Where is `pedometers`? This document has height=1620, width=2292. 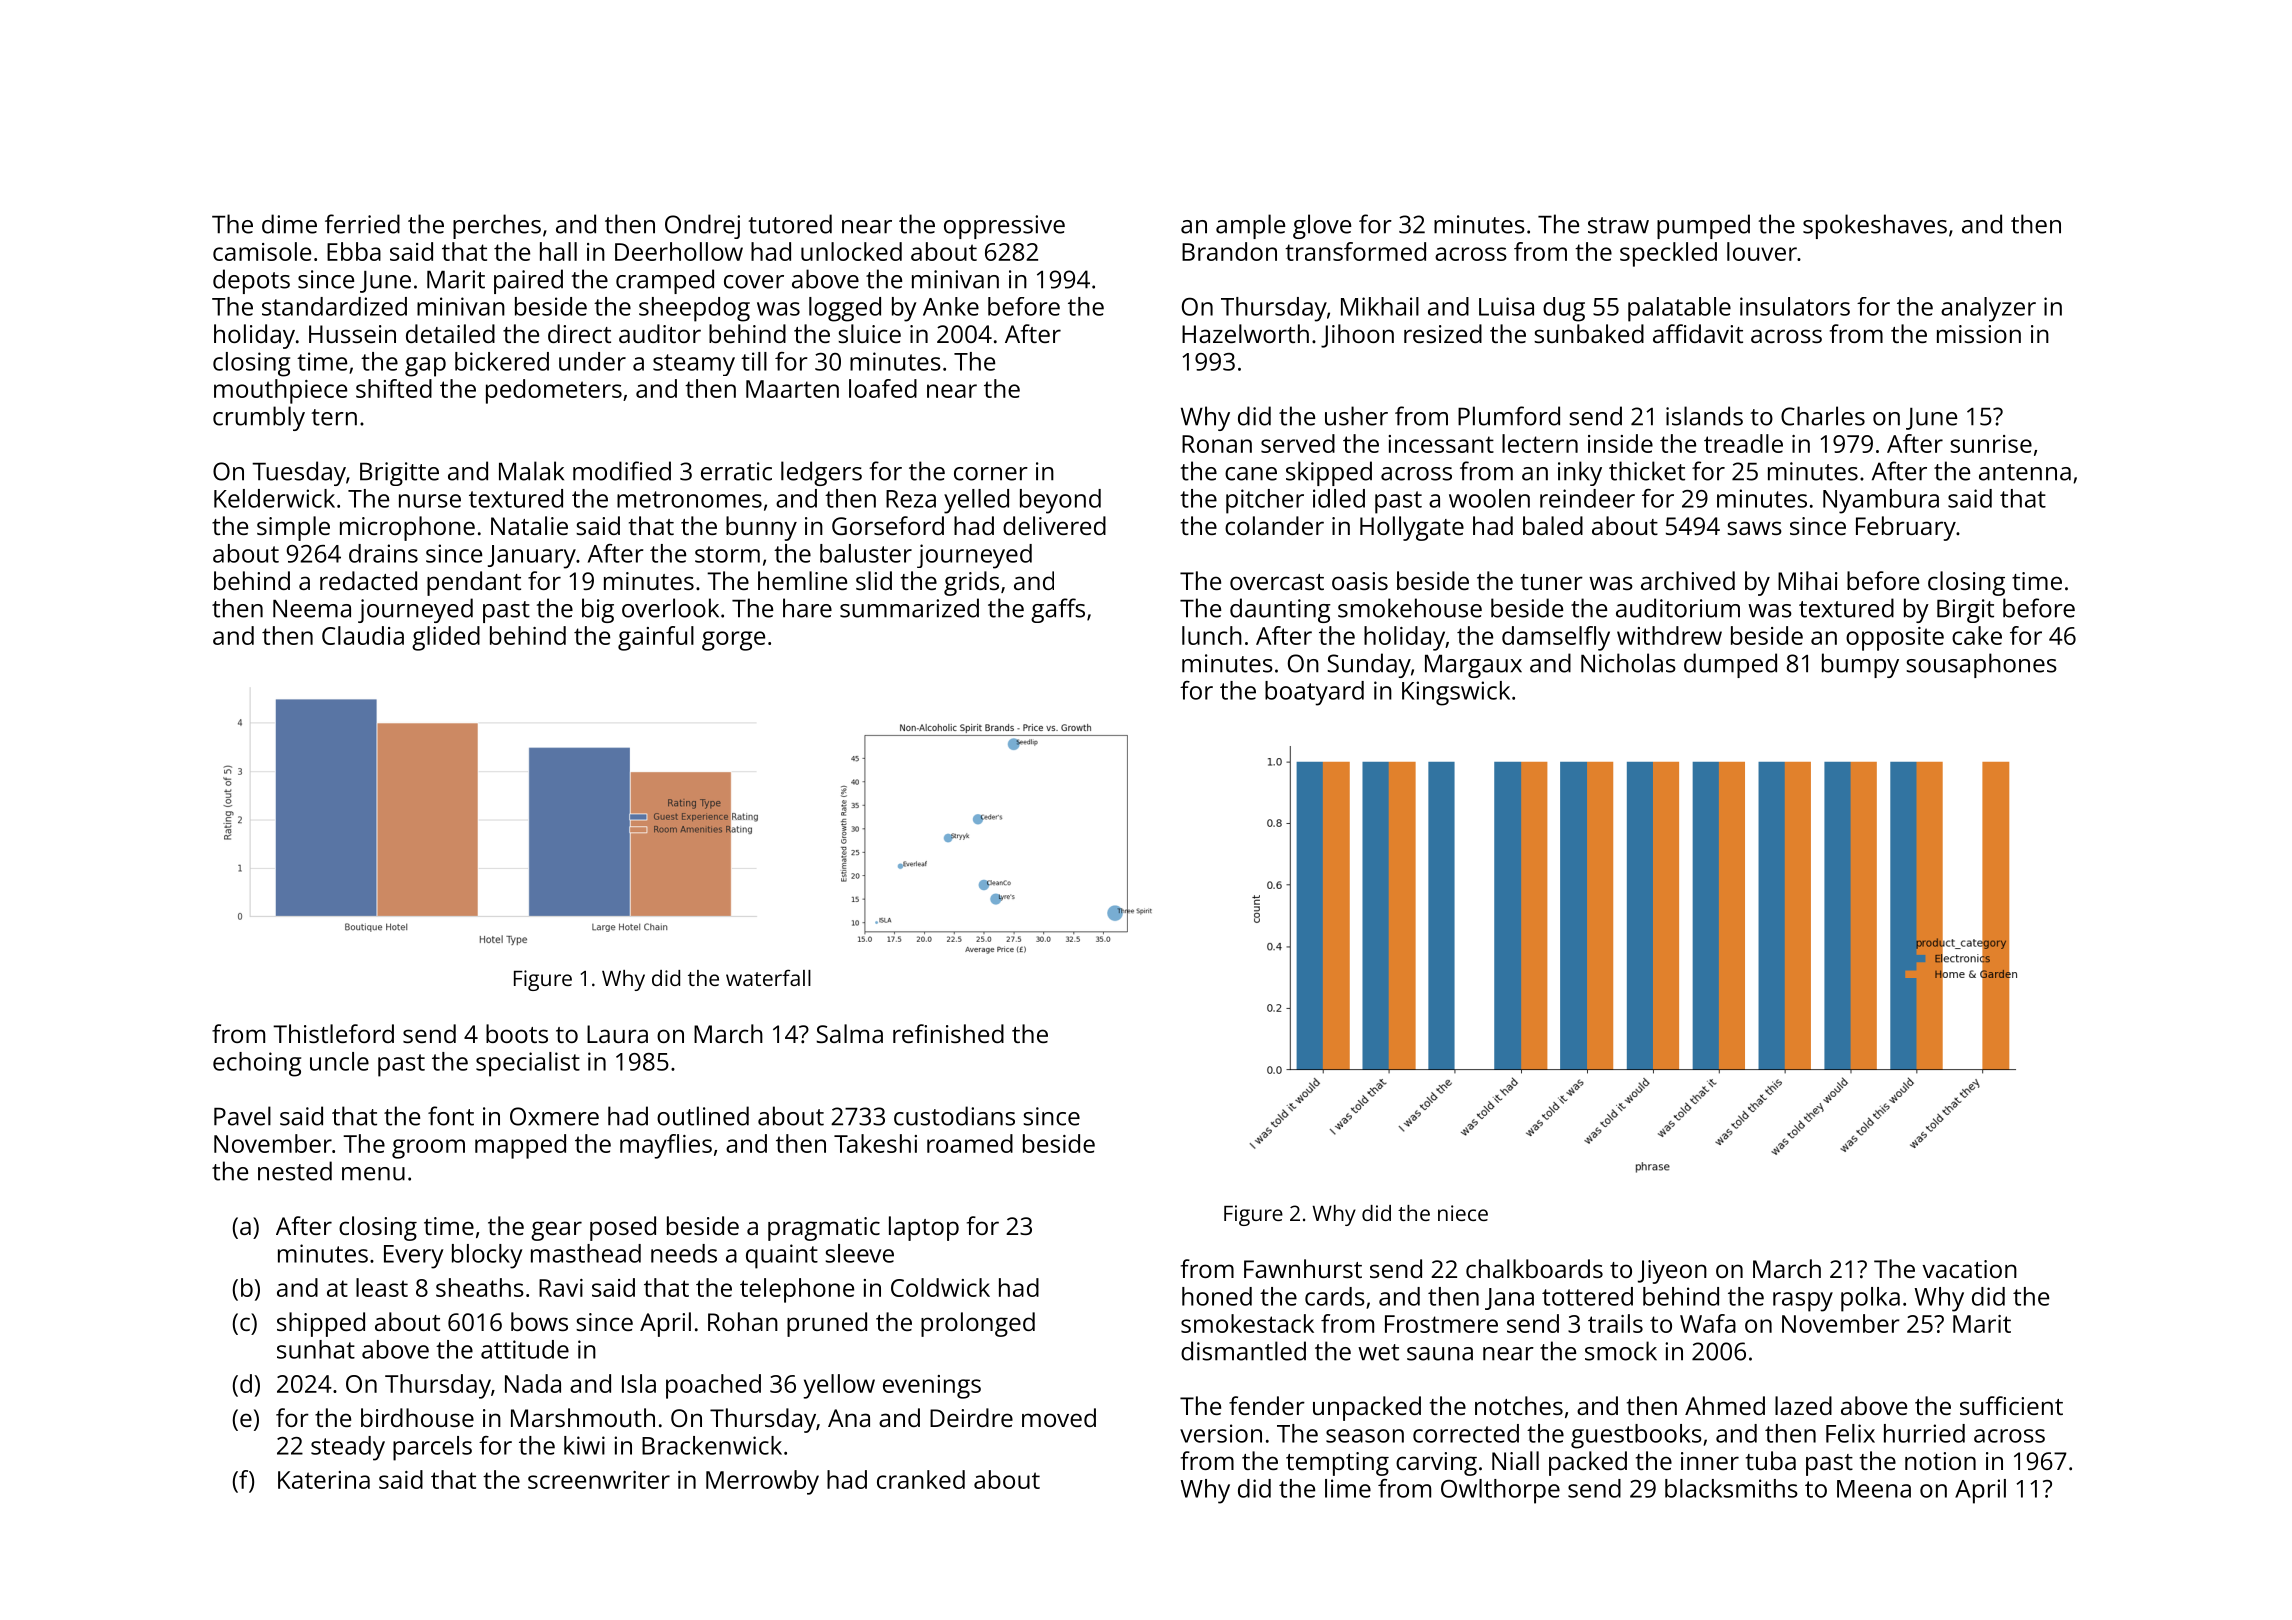 pedometers is located at coordinates (554, 391).
